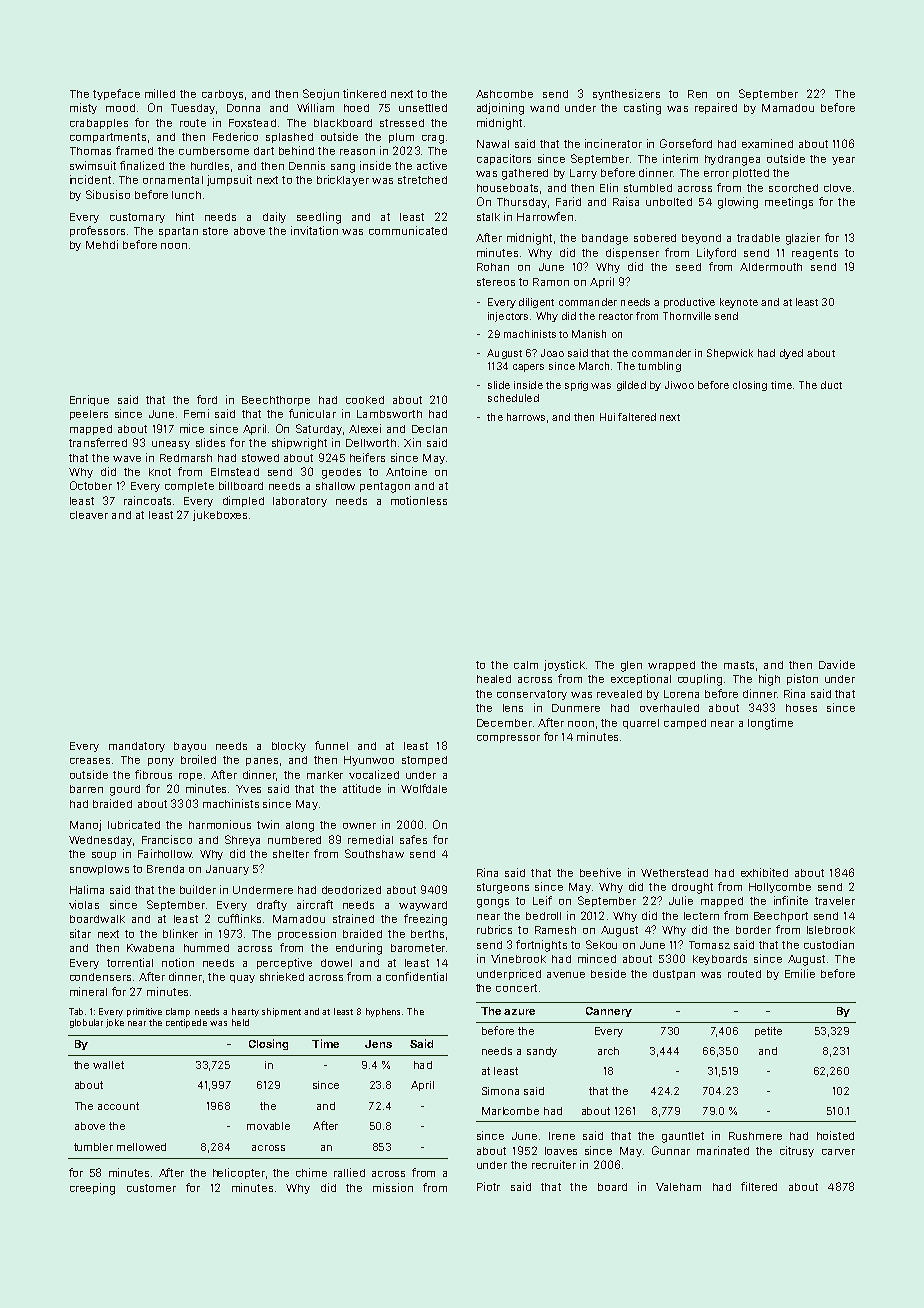 This screenshot has width=924, height=1308. What do you see at coordinates (843, 161) in the screenshot?
I see `year` at bounding box center [843, 161].
